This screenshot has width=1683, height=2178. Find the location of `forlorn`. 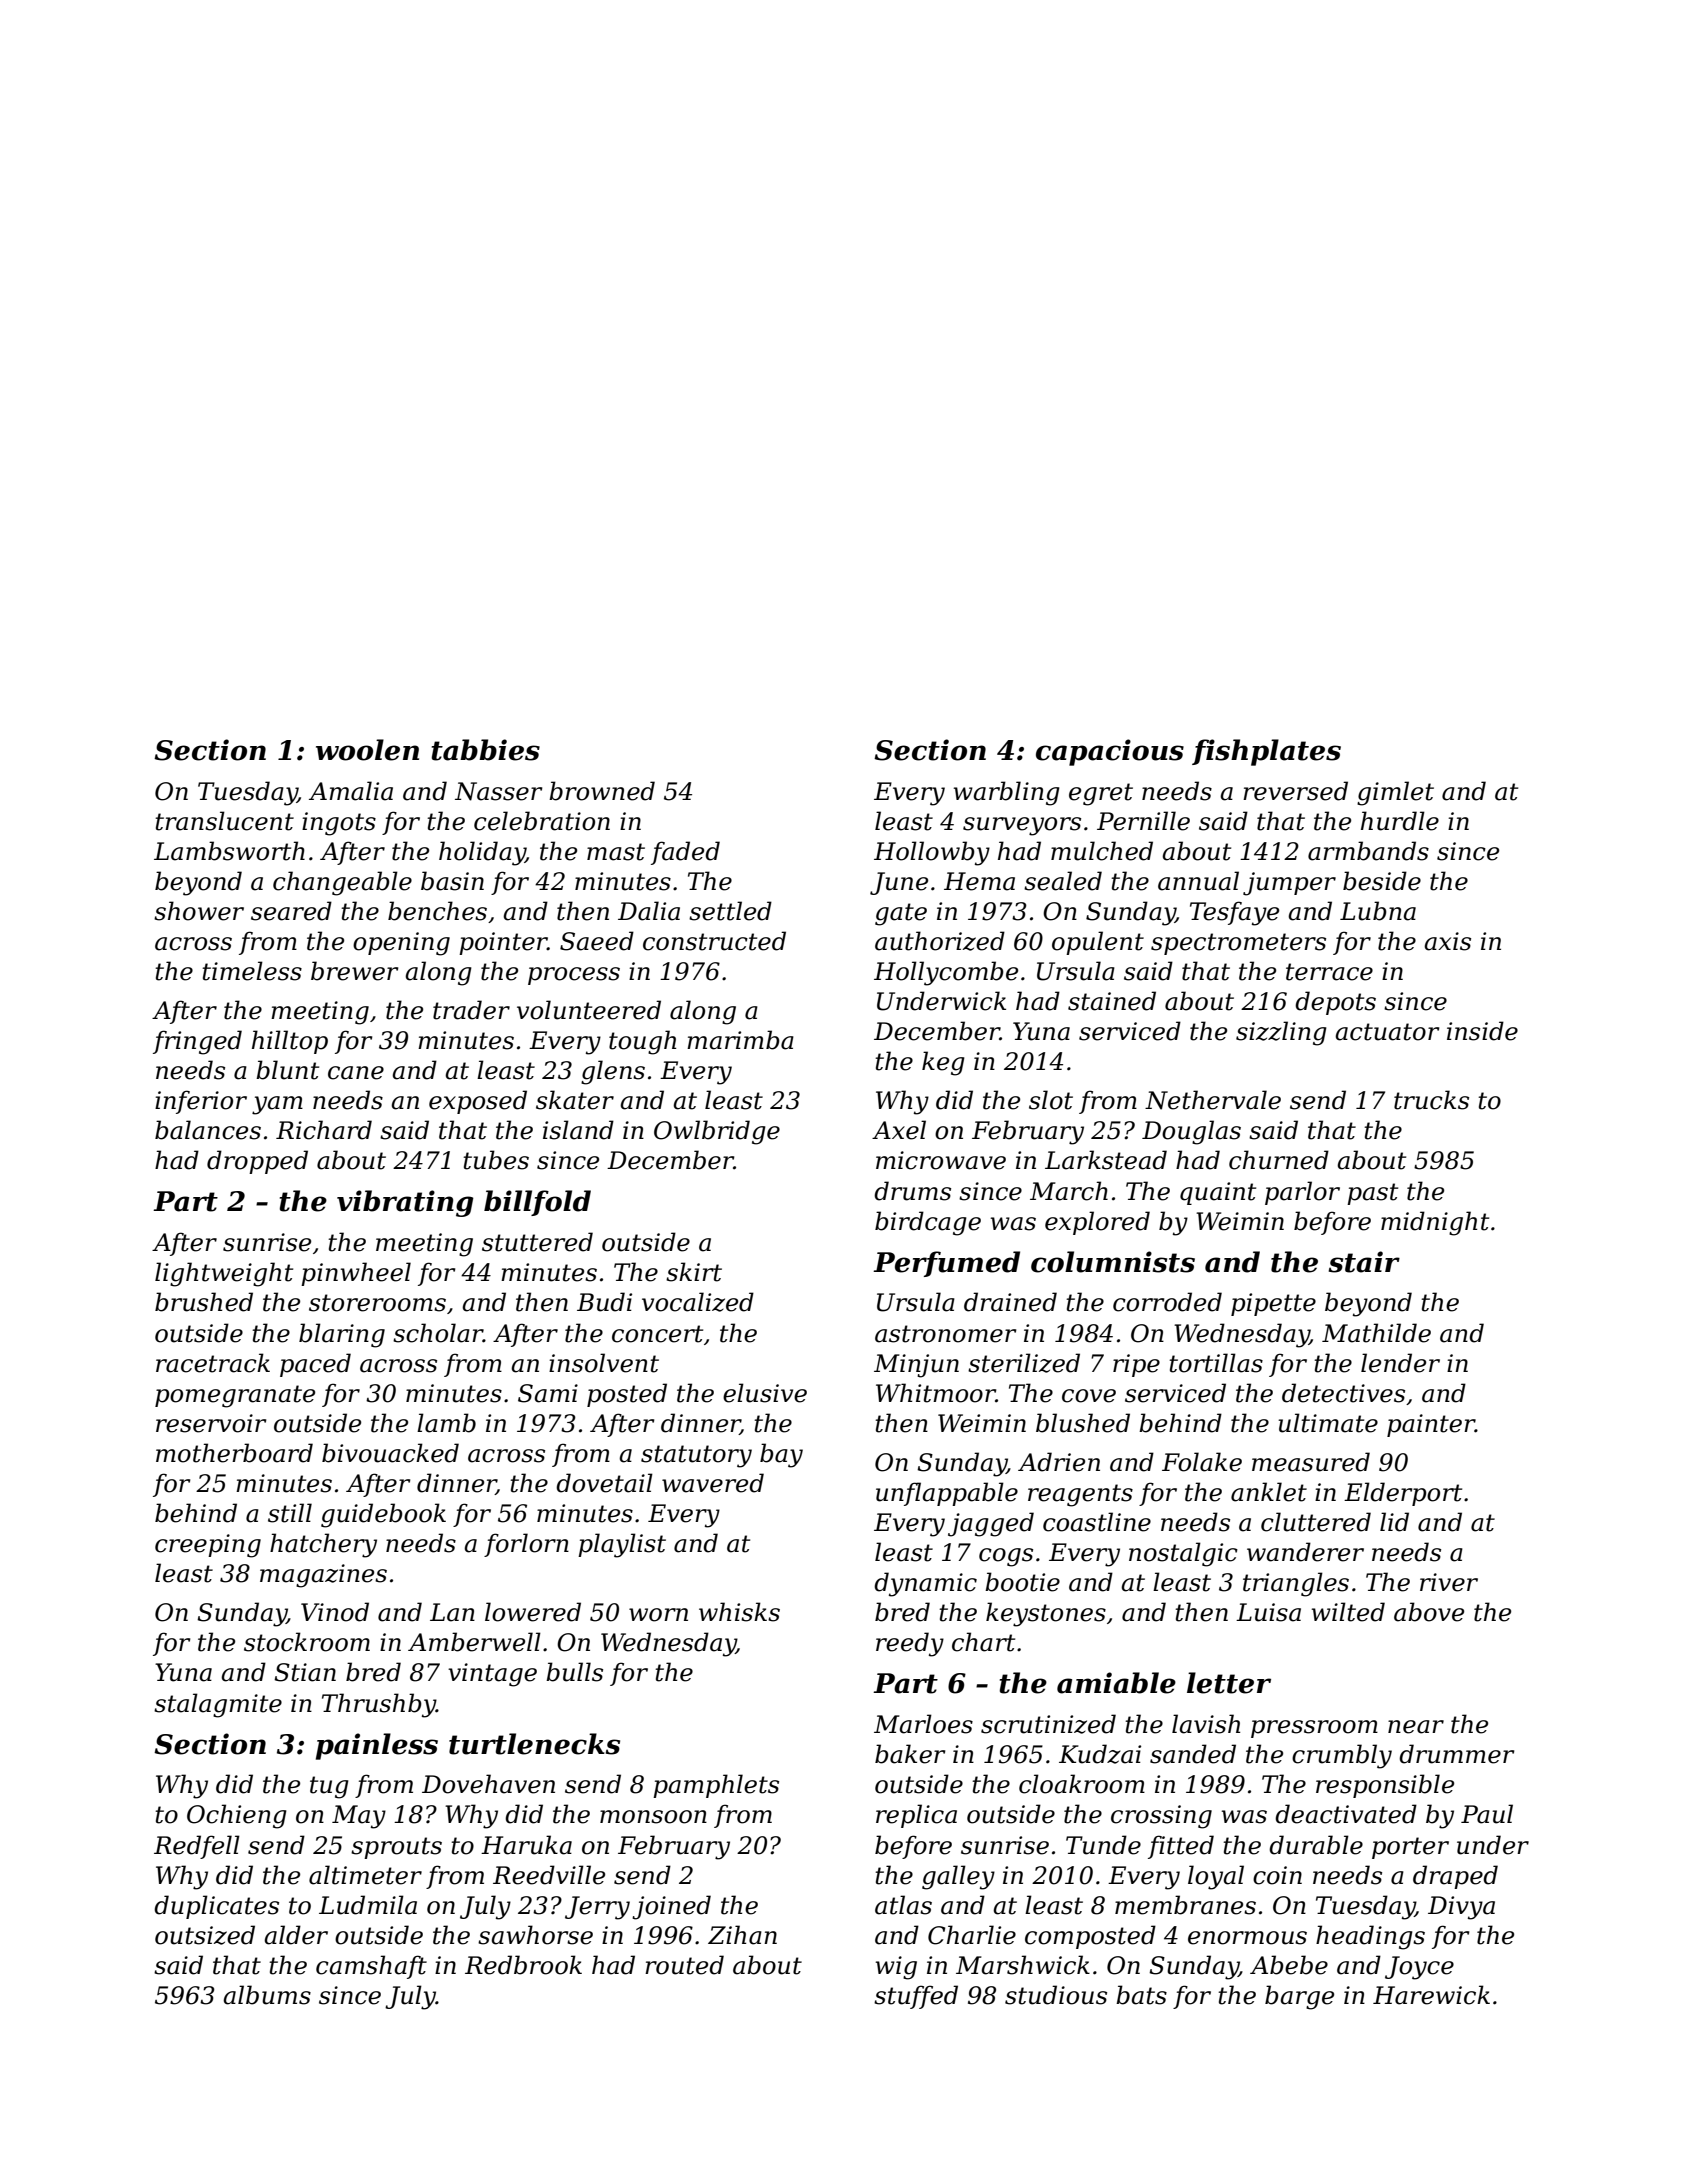

forlorn is located at coordinates (526, 1545).
